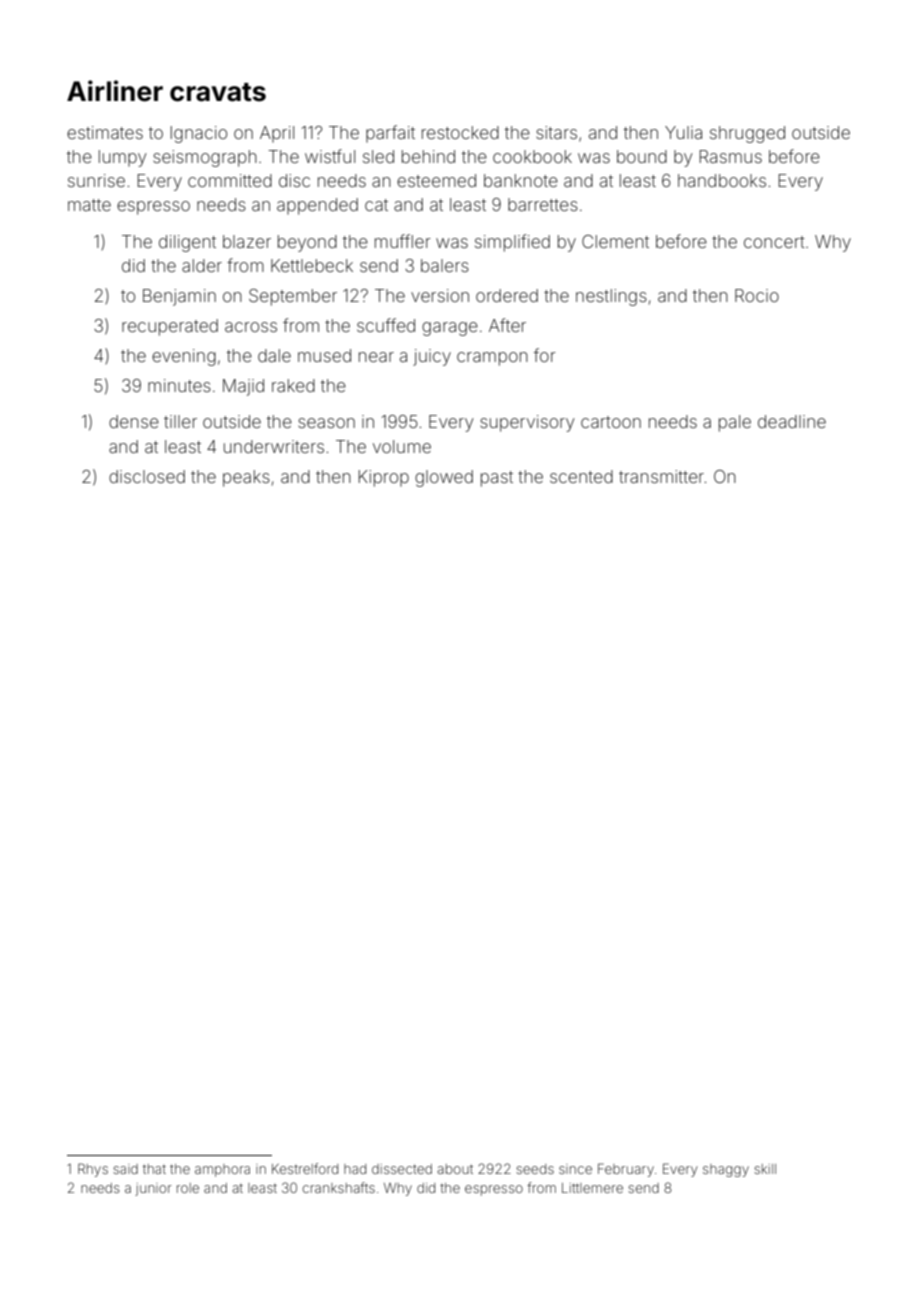 The image size is (924, 1308). Describe the element at coordinates (293, 297) in the page. I see `September` at that location.
